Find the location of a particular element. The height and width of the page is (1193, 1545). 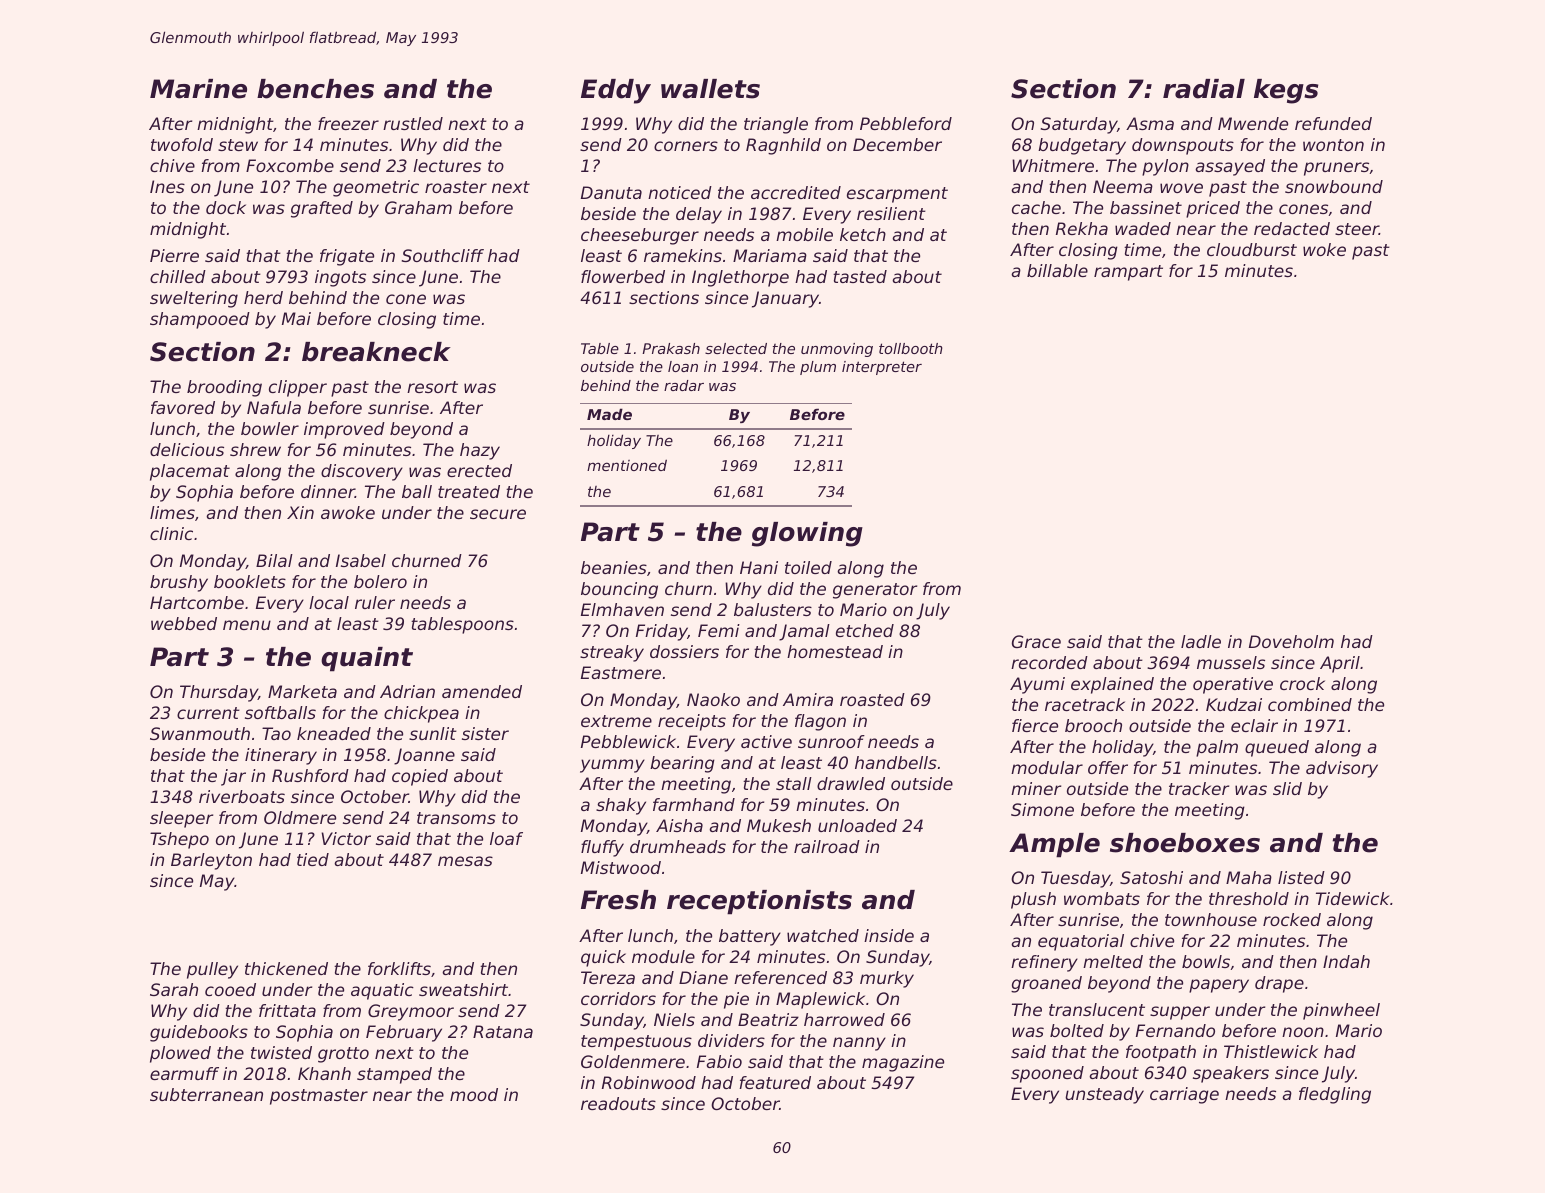

Doveholm is located at coordinates (1291, 641).
